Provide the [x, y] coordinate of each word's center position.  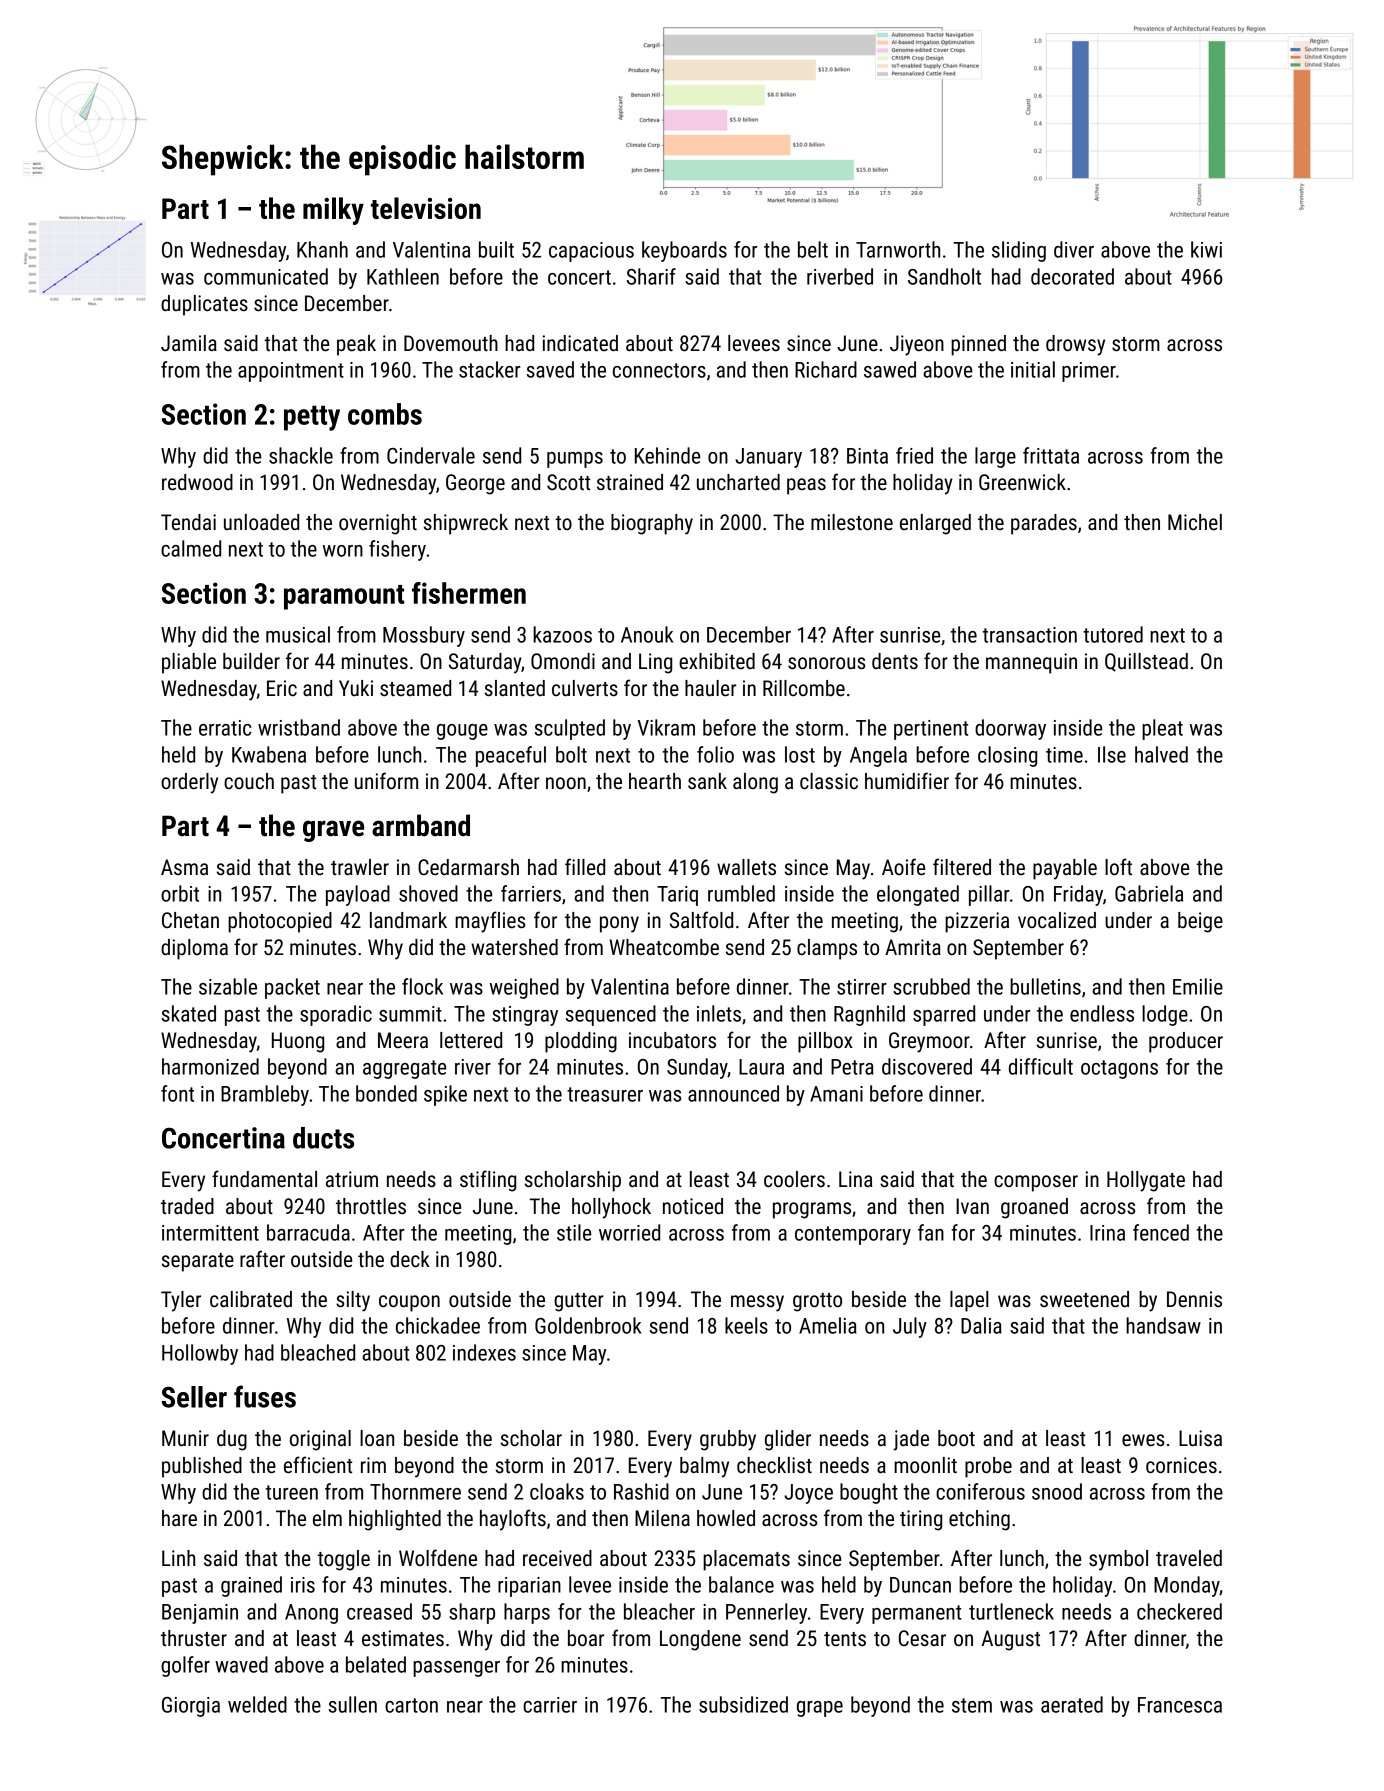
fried [914, 455]
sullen [353, 1704]
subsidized [743, 1704]
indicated [580, 343]
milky [333, 211]
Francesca [1180, 1705]
